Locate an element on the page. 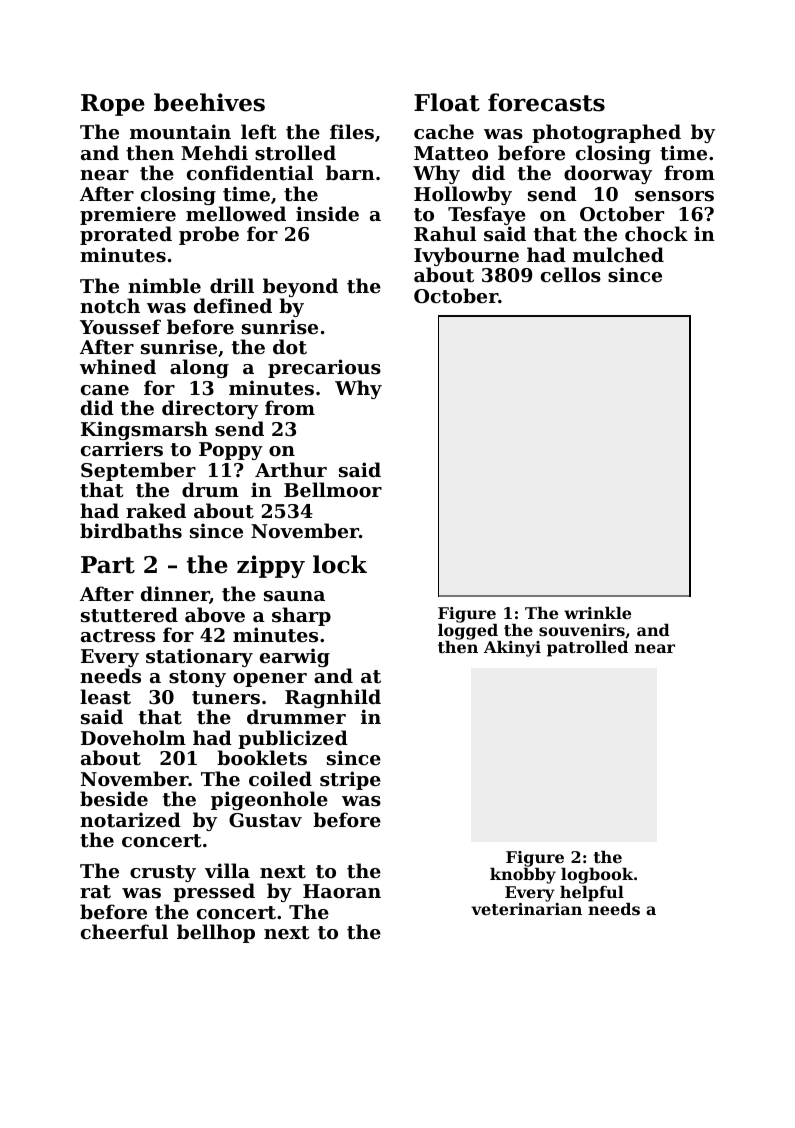 The height and width of the document is (1128, 795). Float is located at coordinates (447, 102).
